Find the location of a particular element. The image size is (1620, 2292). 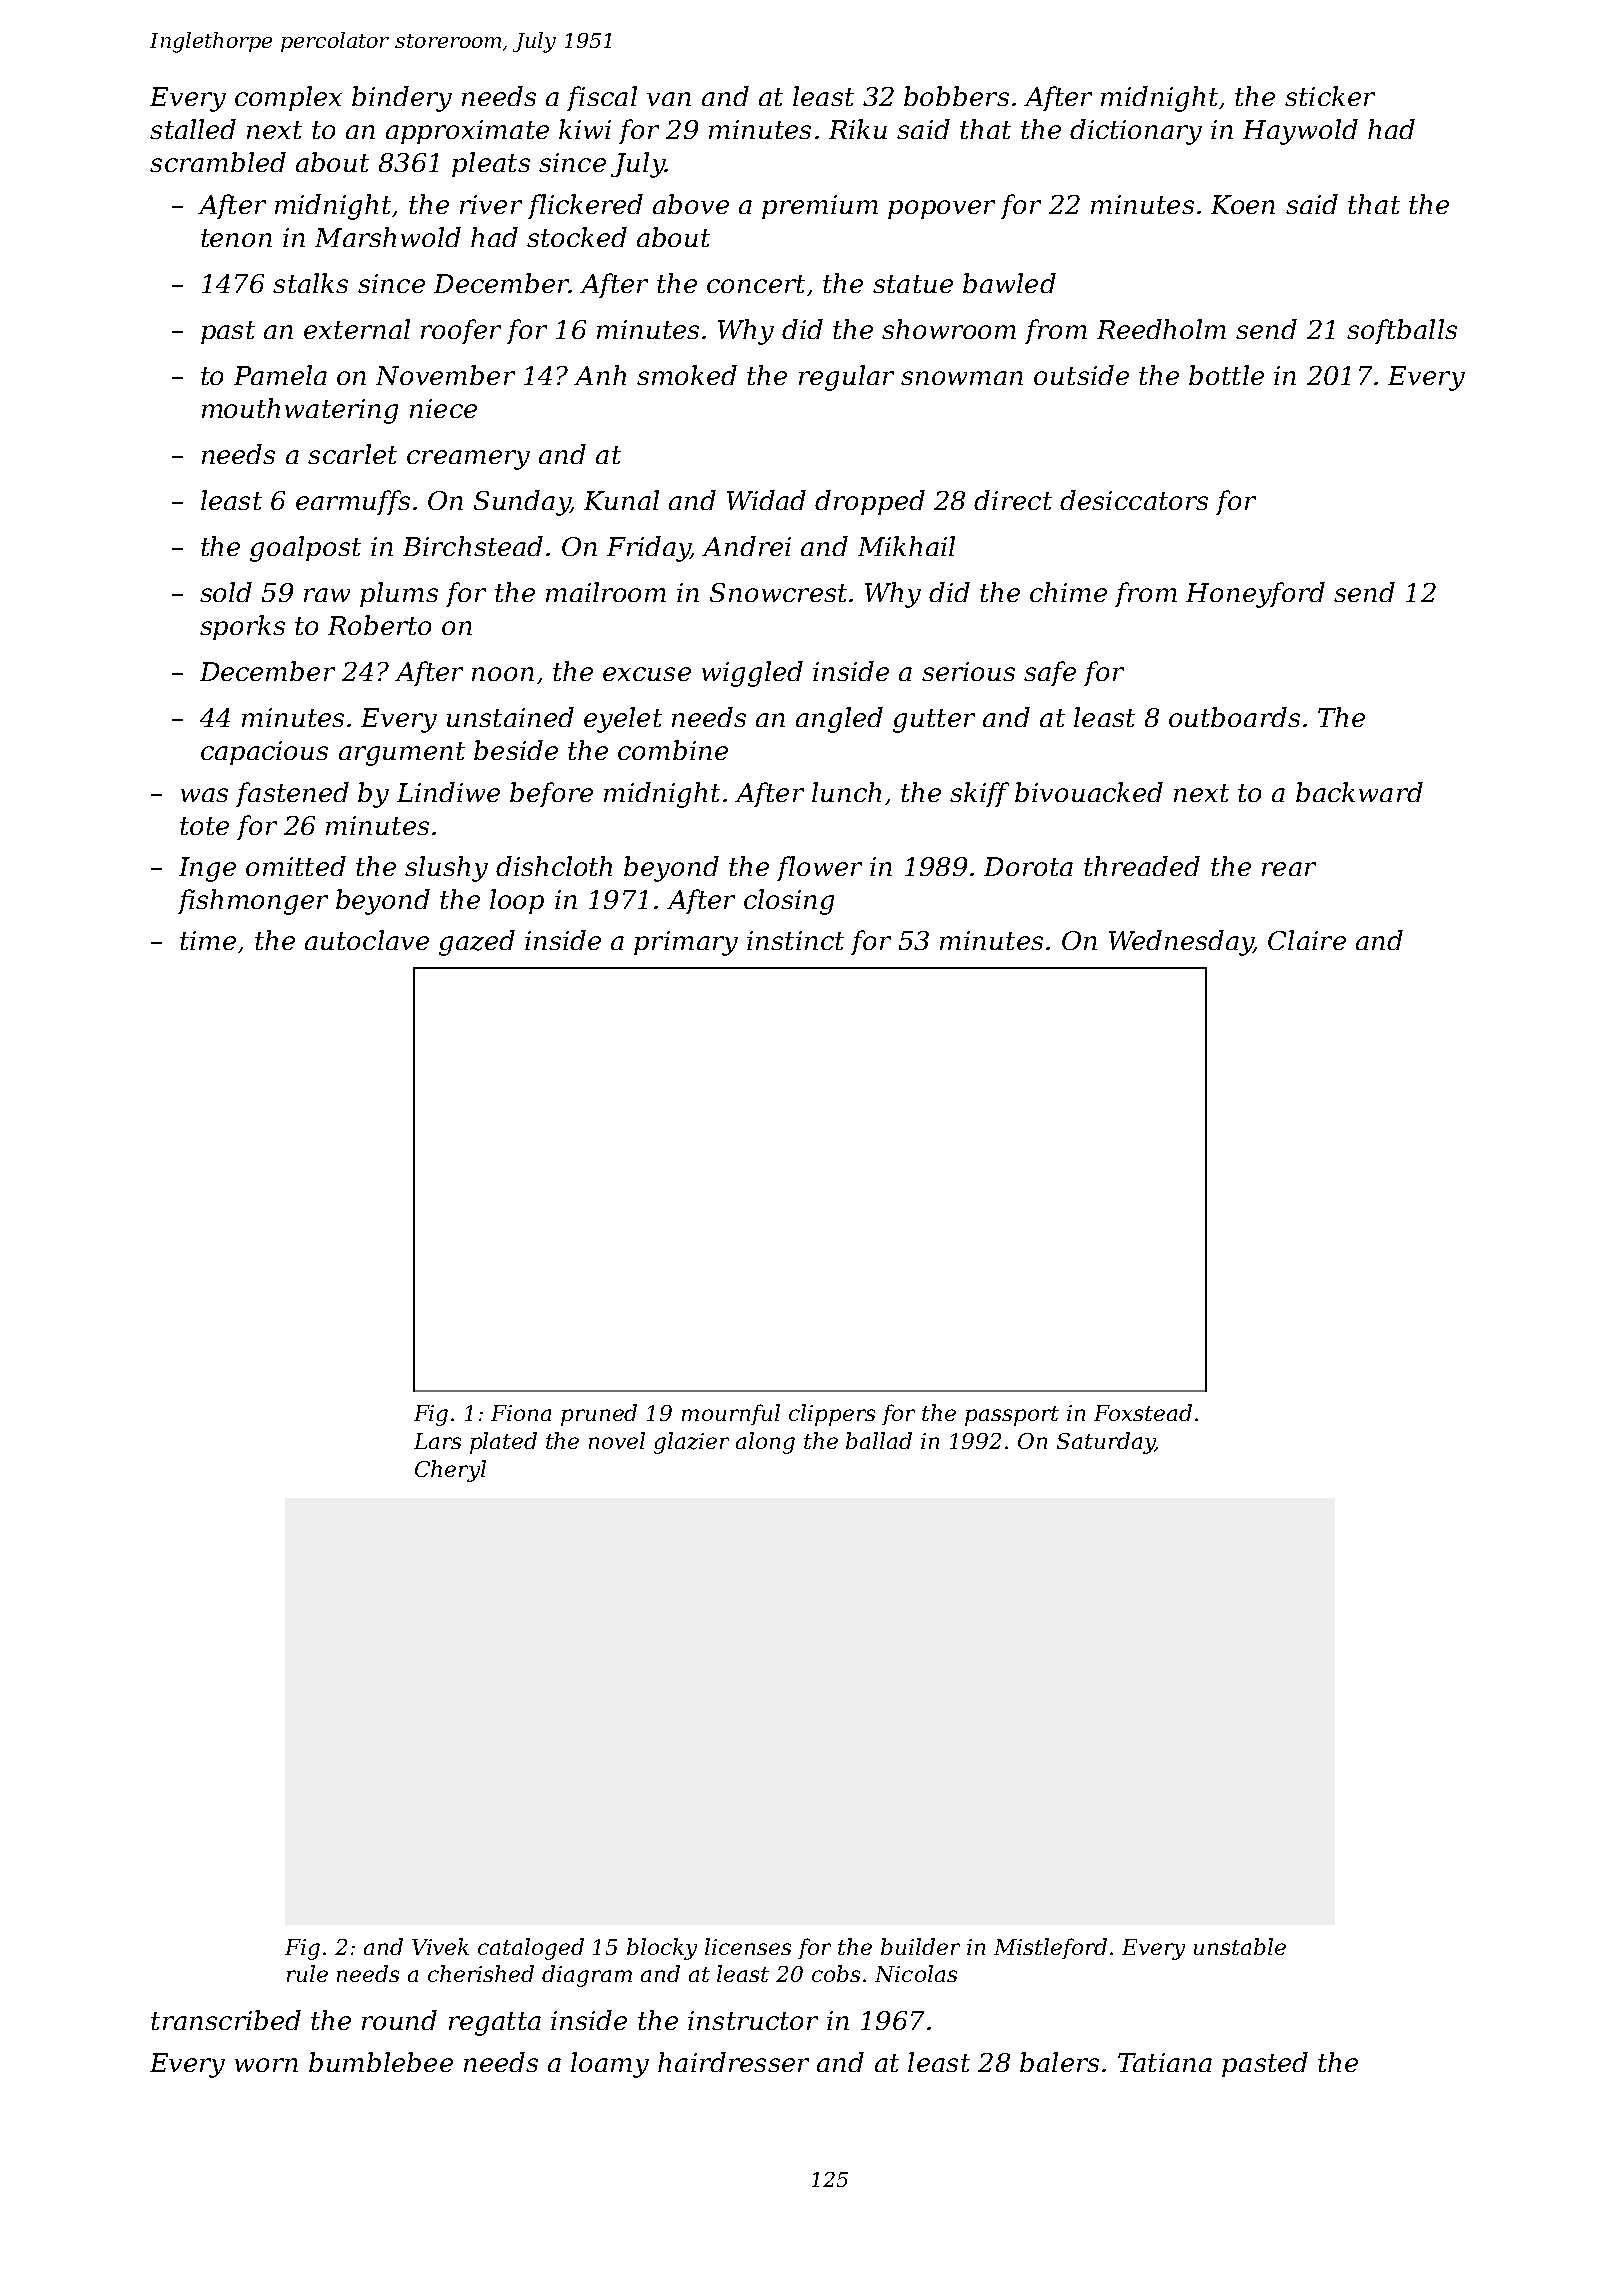

balers is located at coordinates (1059, 2062).
